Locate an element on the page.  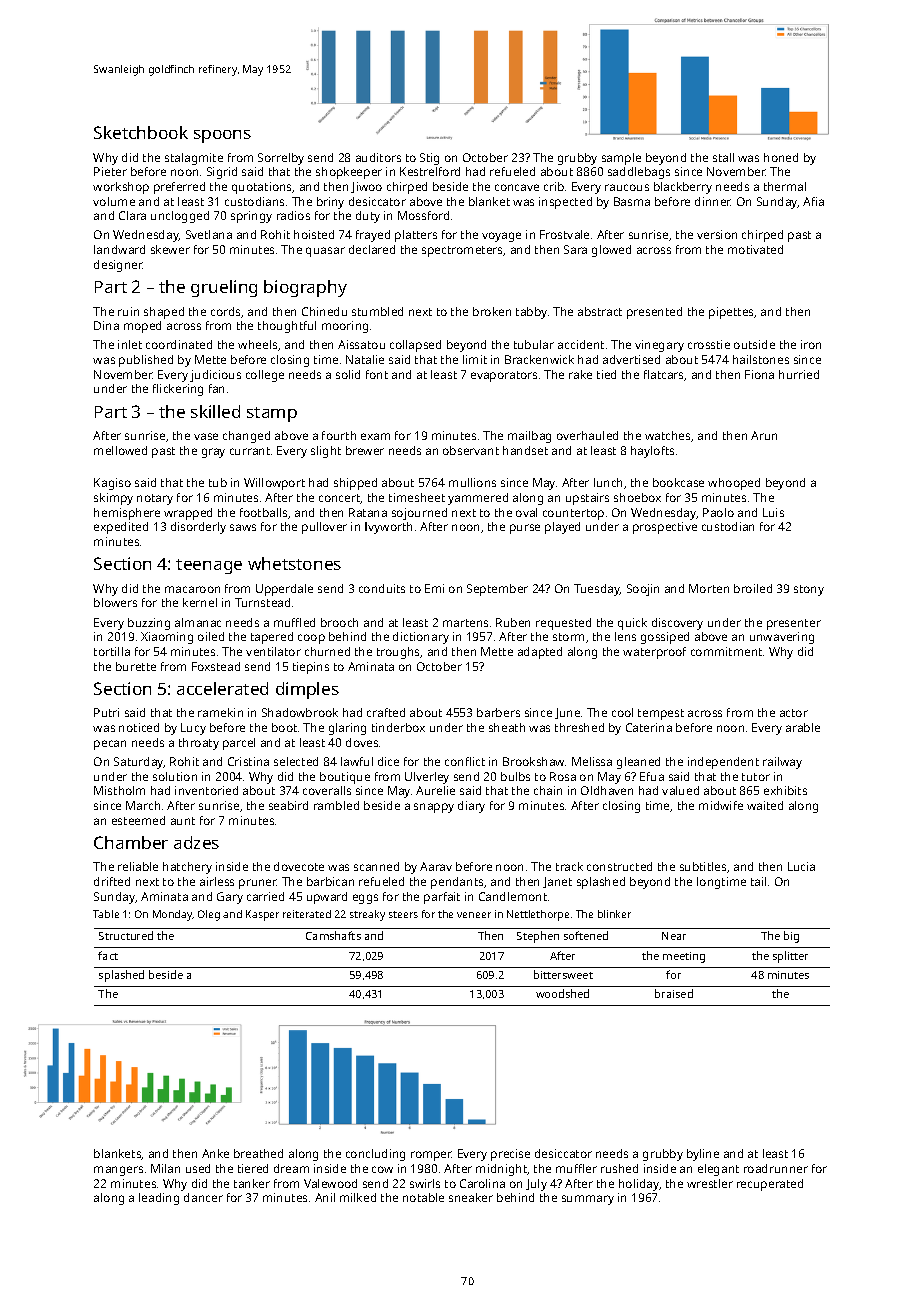
Kasper is located at coordinates (262, 915).
